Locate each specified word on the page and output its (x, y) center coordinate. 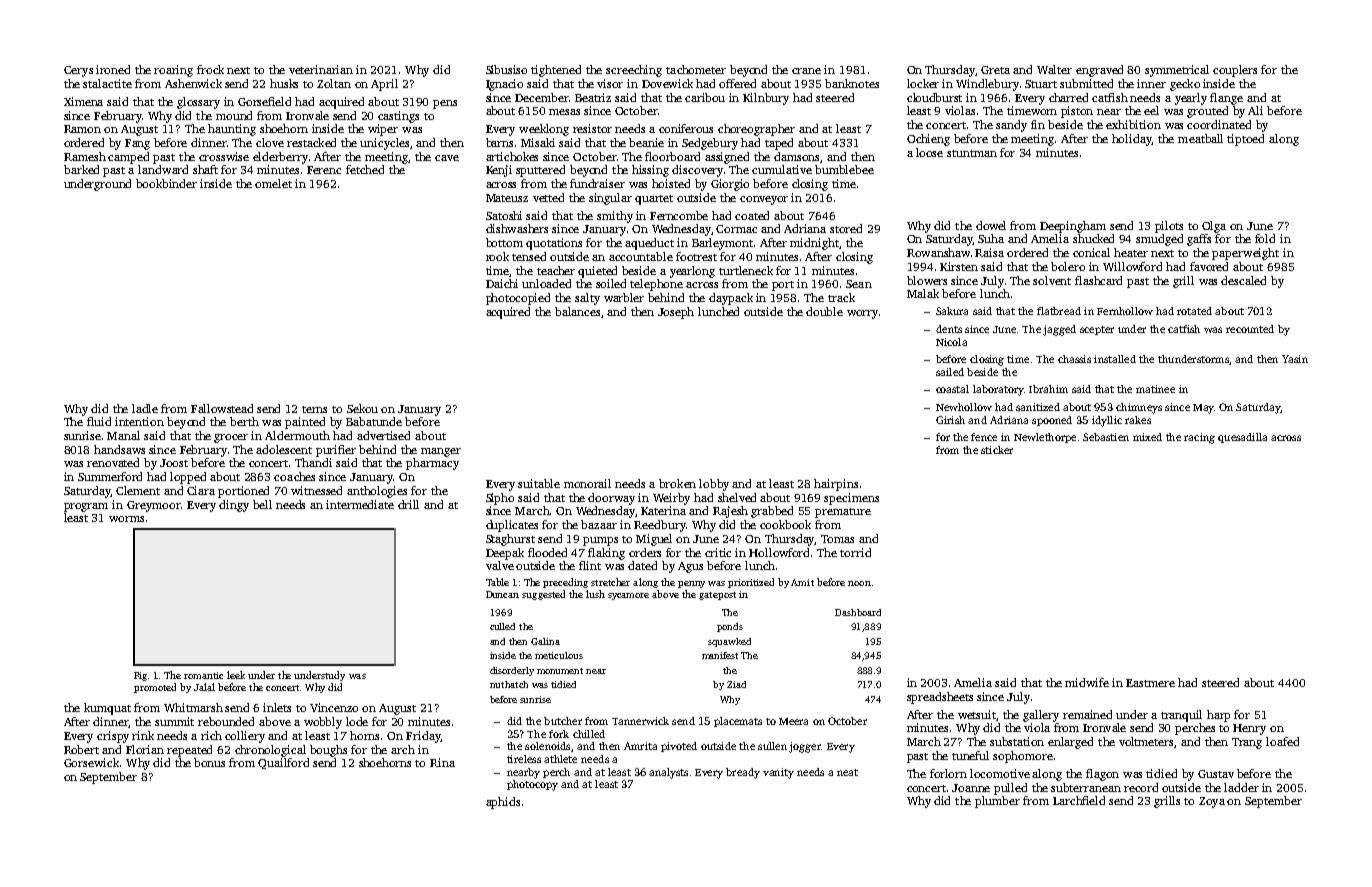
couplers (1235, 71)
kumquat (107, 709)
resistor (592, 128)
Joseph (676, 313)
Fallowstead (222, 408)
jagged (1059, 330)
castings (398, 117)
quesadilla (1242, 438)
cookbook (785, 524)
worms (126, 519)
